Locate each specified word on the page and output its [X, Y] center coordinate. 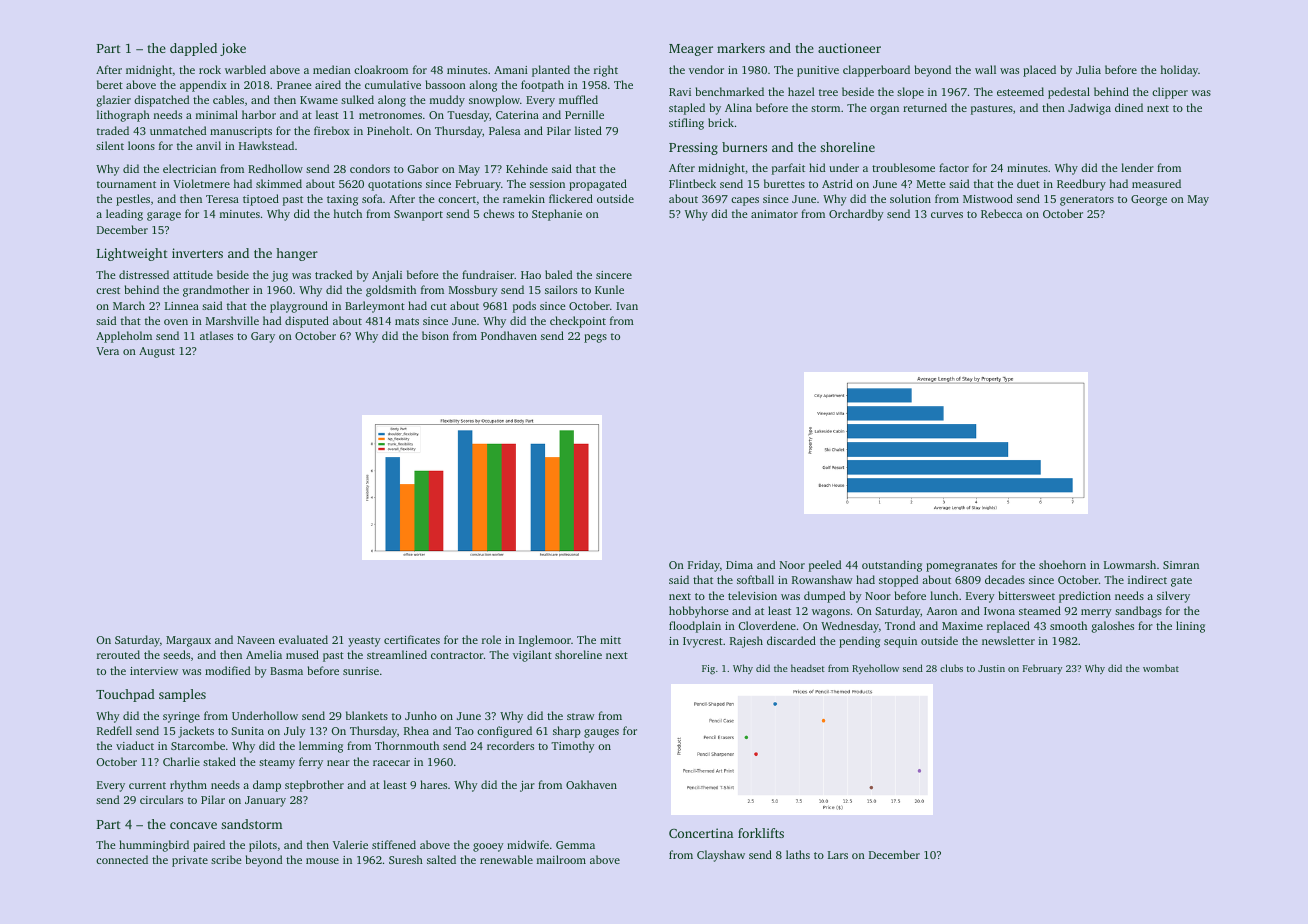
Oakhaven [591, 784]
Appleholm [124, 337]
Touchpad [125, 695]
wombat [1161, 668]
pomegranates [961, 567]
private [190, 861]
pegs [595, 338]
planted [551, 71]
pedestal [1069, 93]
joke [233, 49]
